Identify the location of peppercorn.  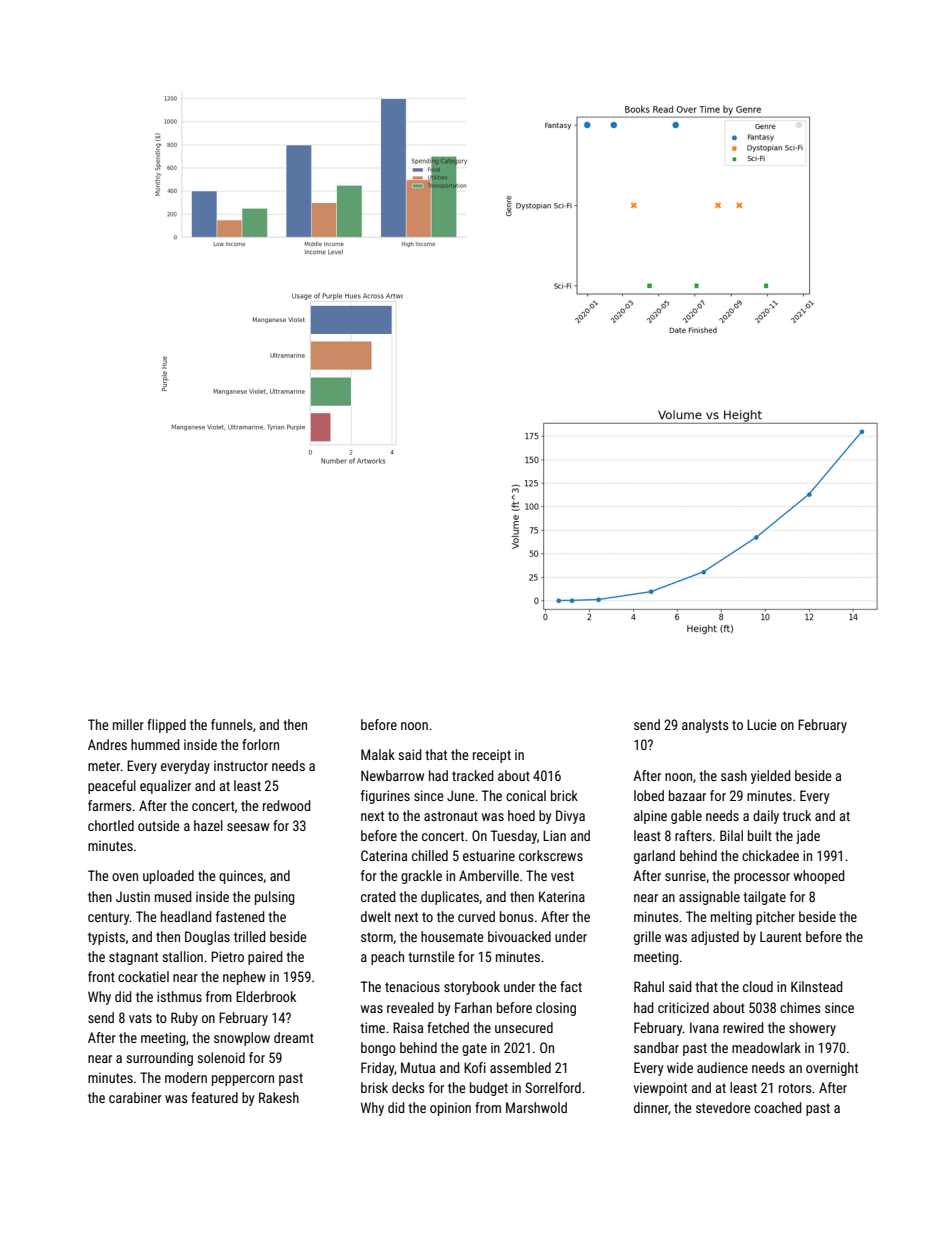
(243, 1080).
